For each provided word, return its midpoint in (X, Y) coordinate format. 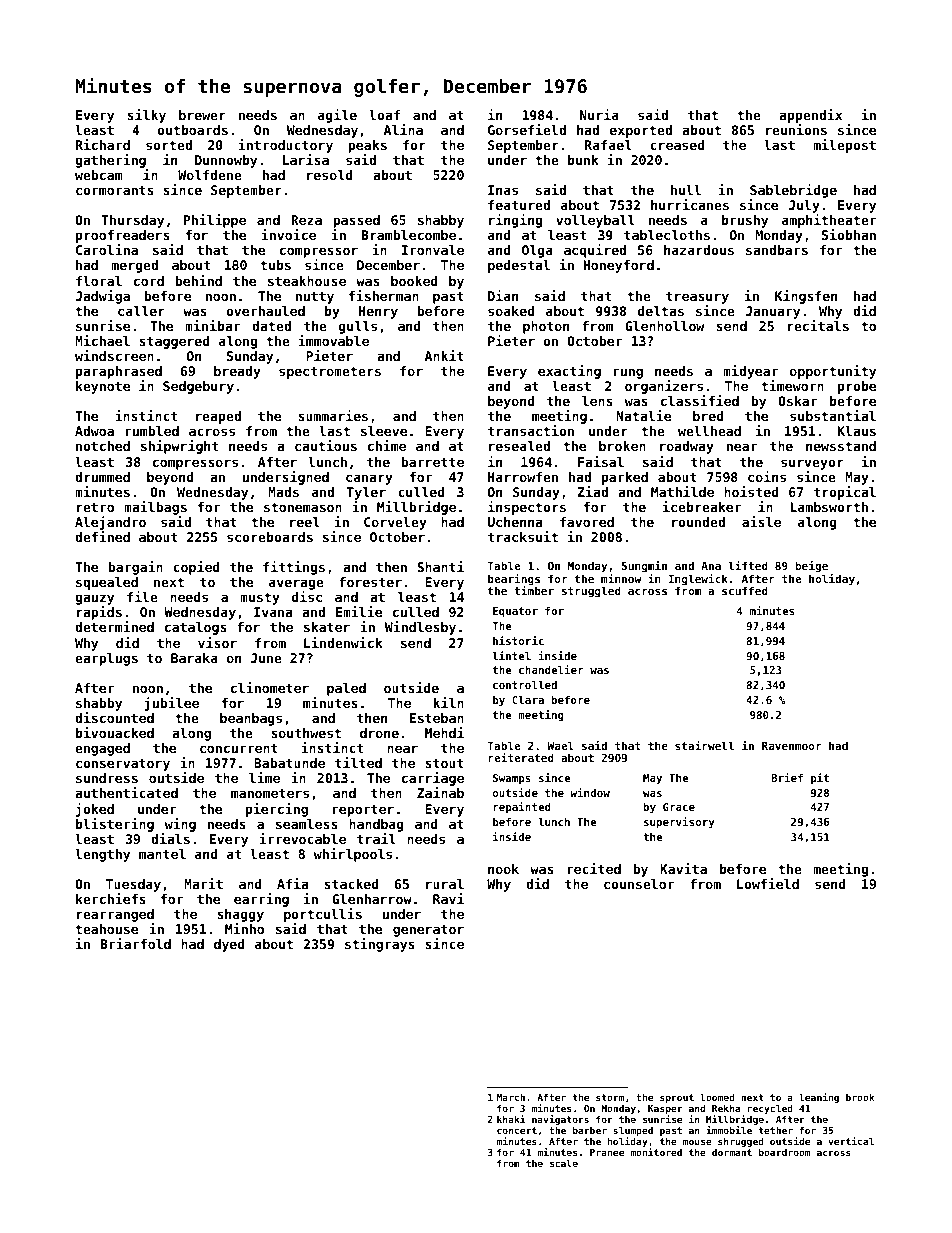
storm (610, 1097)
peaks (367, 146)
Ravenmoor (791, 746)
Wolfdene (210, 175)
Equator (515, 612)
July (804, 206)
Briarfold (136, 943)
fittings (294, 568)
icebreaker (702, 506)
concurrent (239, 748)
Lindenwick (343, 642)
